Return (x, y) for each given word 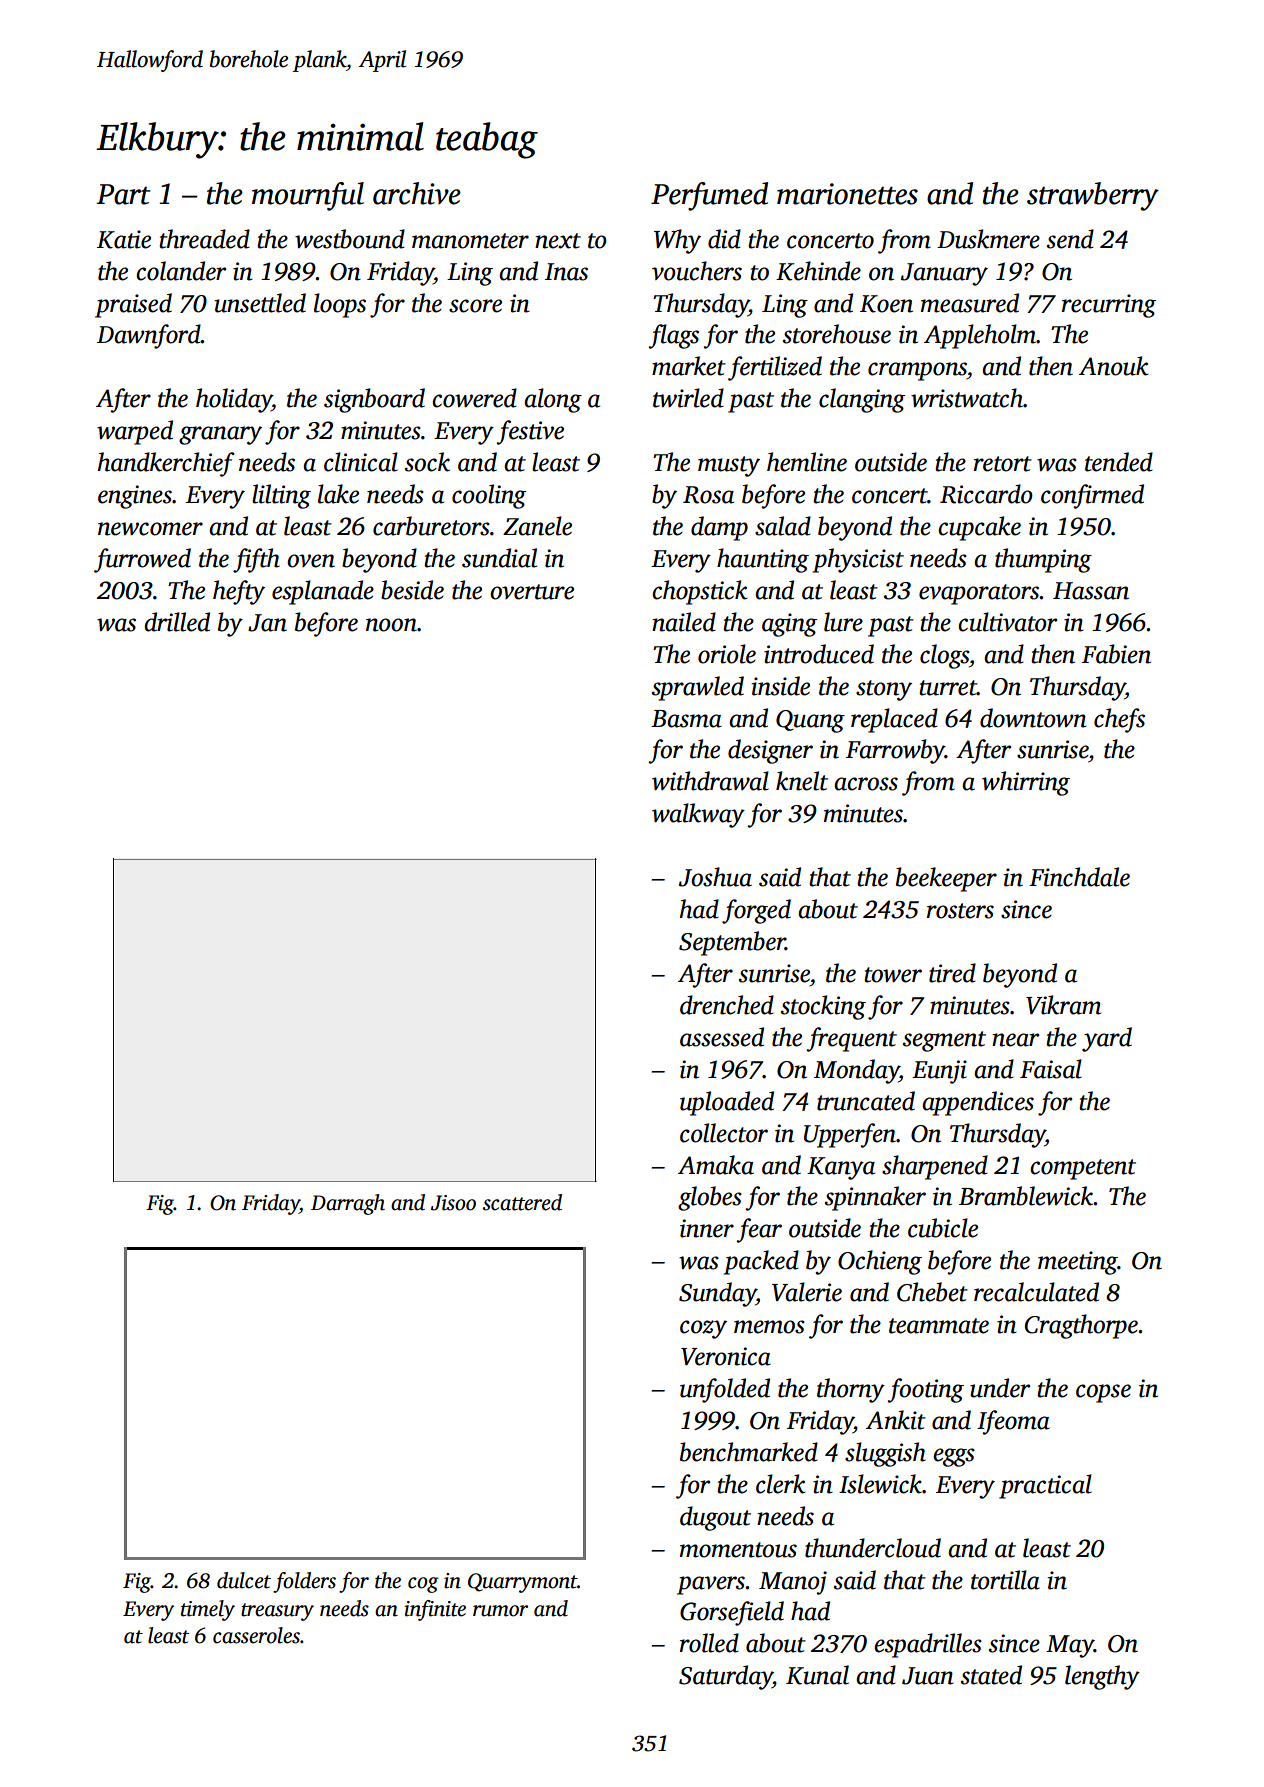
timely (208, 1610)
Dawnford (149, 336)
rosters (960, 911)
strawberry (1093, 196)
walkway (698, 815)
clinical (361, 462)
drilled (177, 622)
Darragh (348, 1204)
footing (925, 1390)
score (475, 306)
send (1070, 239)
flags (673, 336)
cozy (703, 1329)
